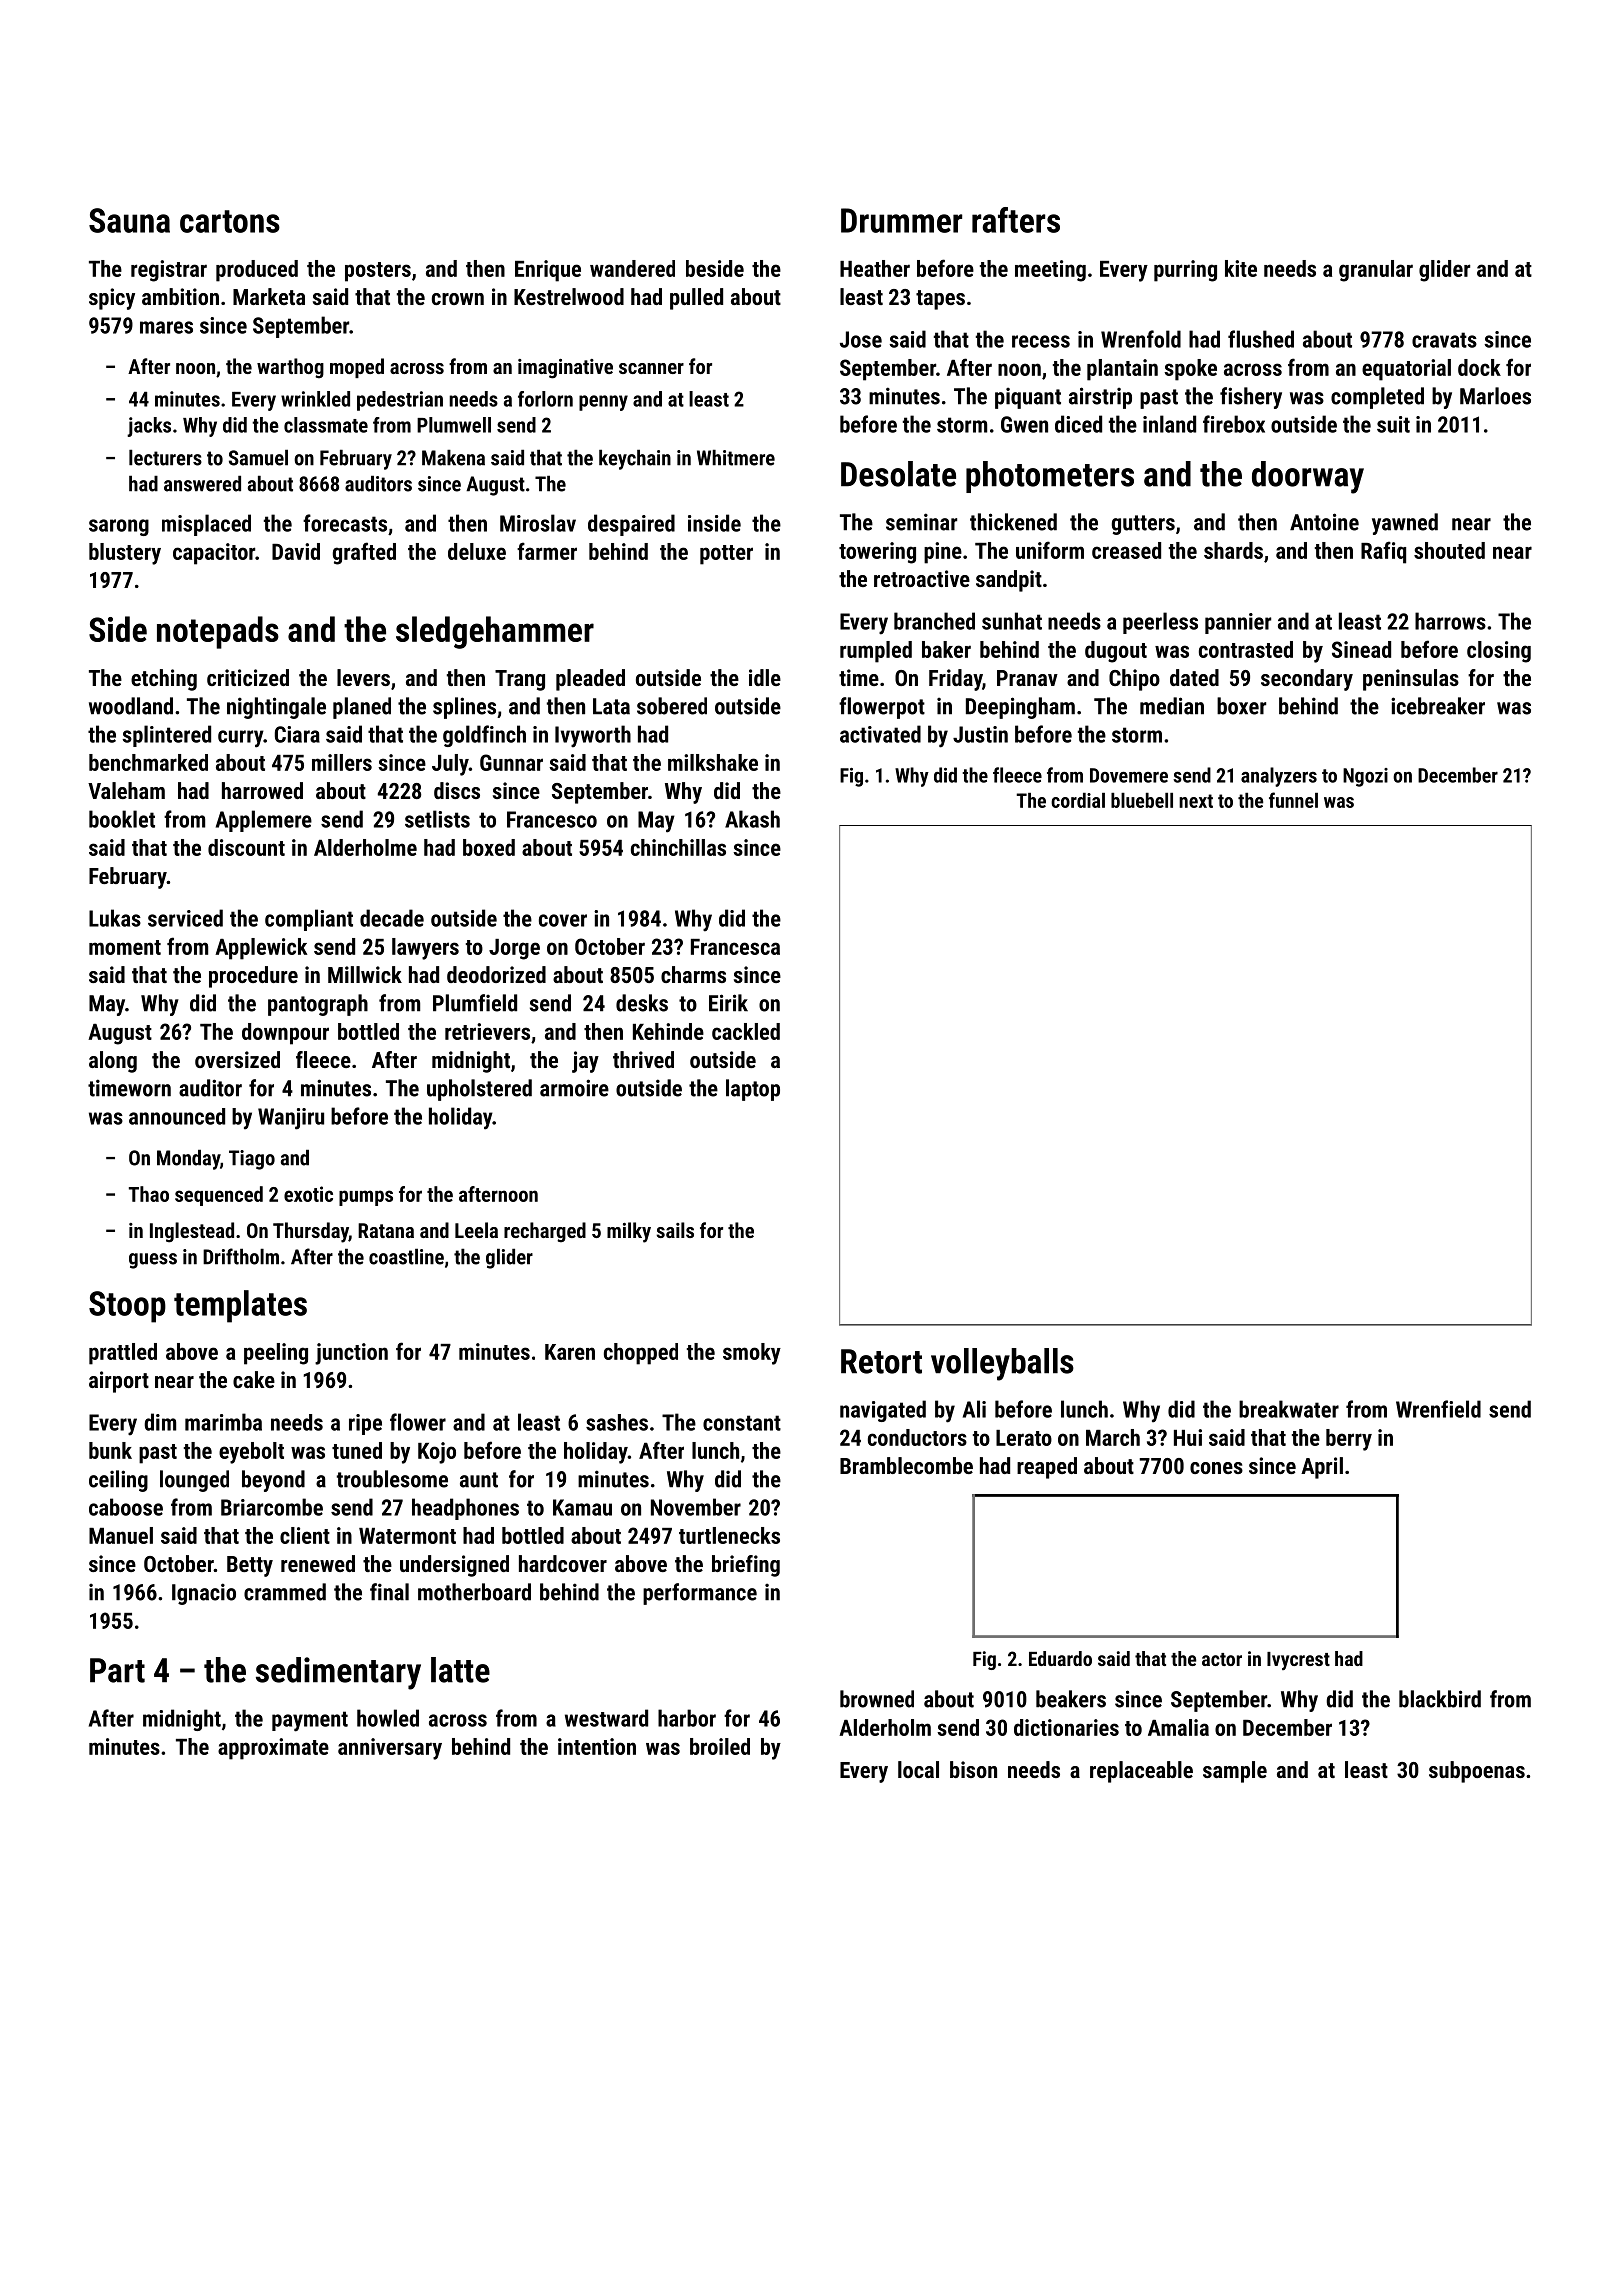 This screenshot has width=1620, height=2292. What do you see at coordinates (1002, 1364) in the screenshot?
I see `volleyballs` at bounding box center [1002, 1364].
